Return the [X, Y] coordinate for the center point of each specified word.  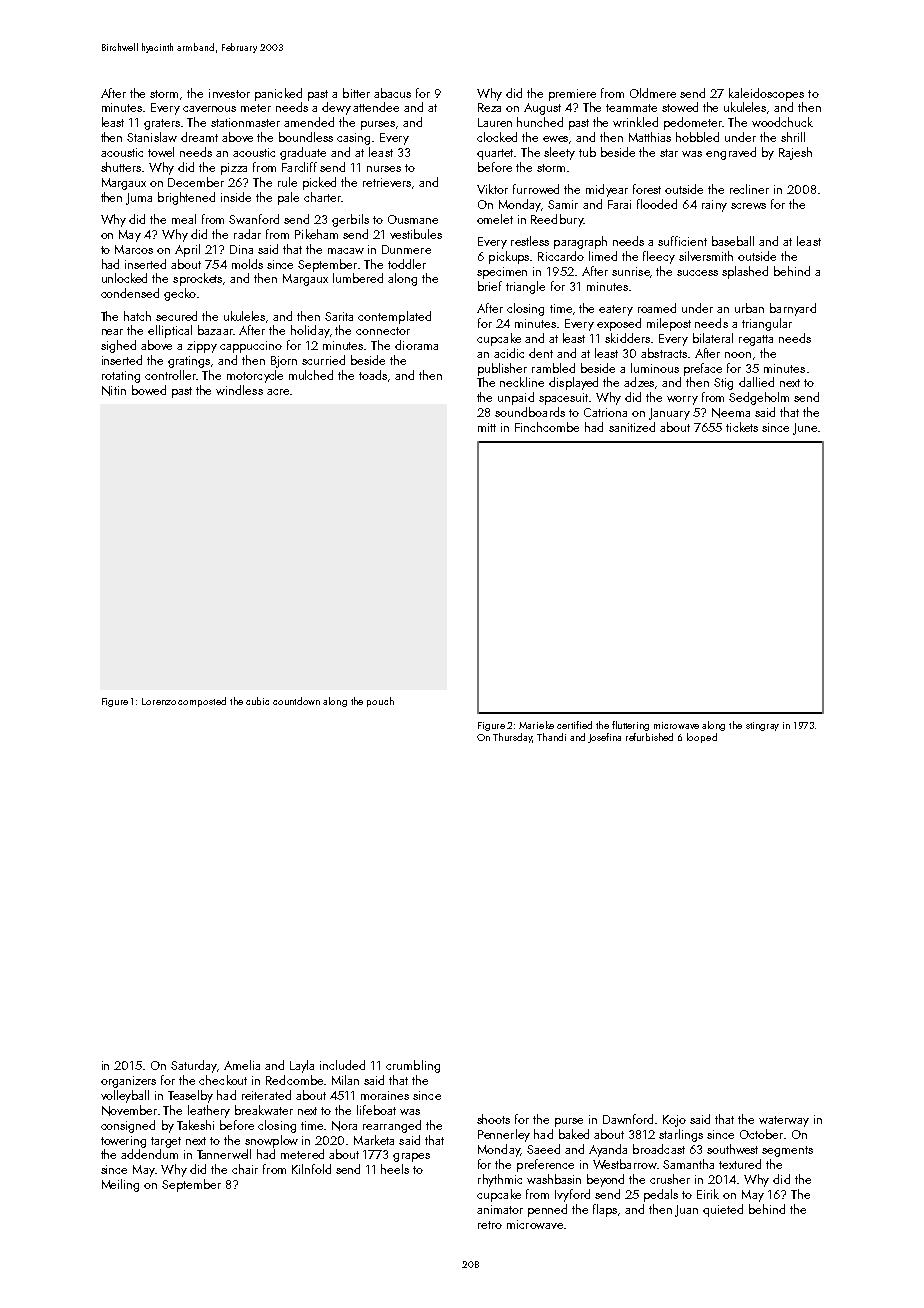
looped [702, 738]
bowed [149, 390]
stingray [762, 726]
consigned [128, 1126]
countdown [296, 701]
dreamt [199, 137]
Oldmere [653, 93]
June [805, 429]
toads [373, 375]
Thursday [512, 738]
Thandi [551, 737]
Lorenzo [159, 701]
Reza [489, 107]
